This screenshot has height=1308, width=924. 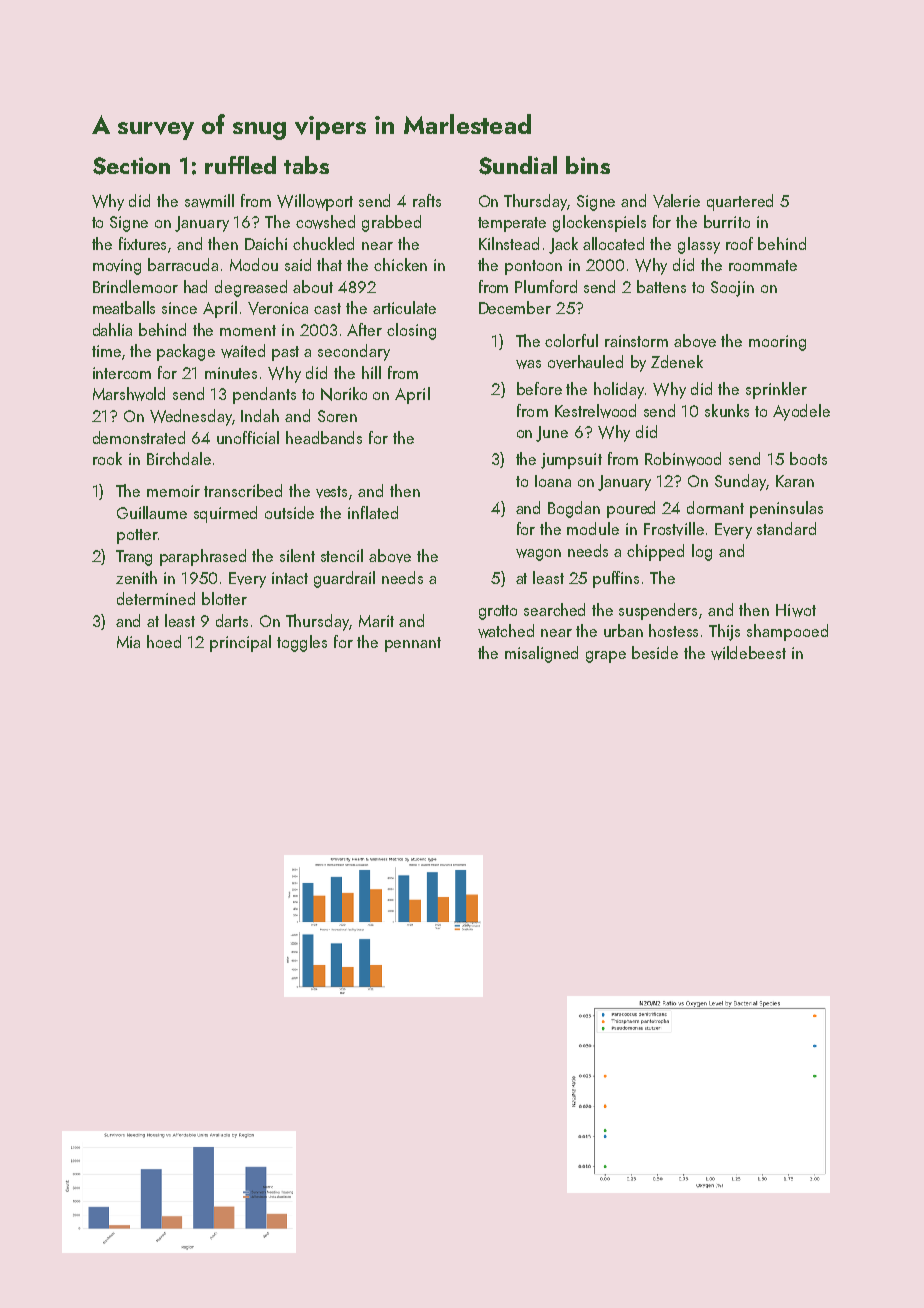 What do you see at coordinates (427, 200) in the screenshot?
I see `rafts` at bounding box center [427, 200].
